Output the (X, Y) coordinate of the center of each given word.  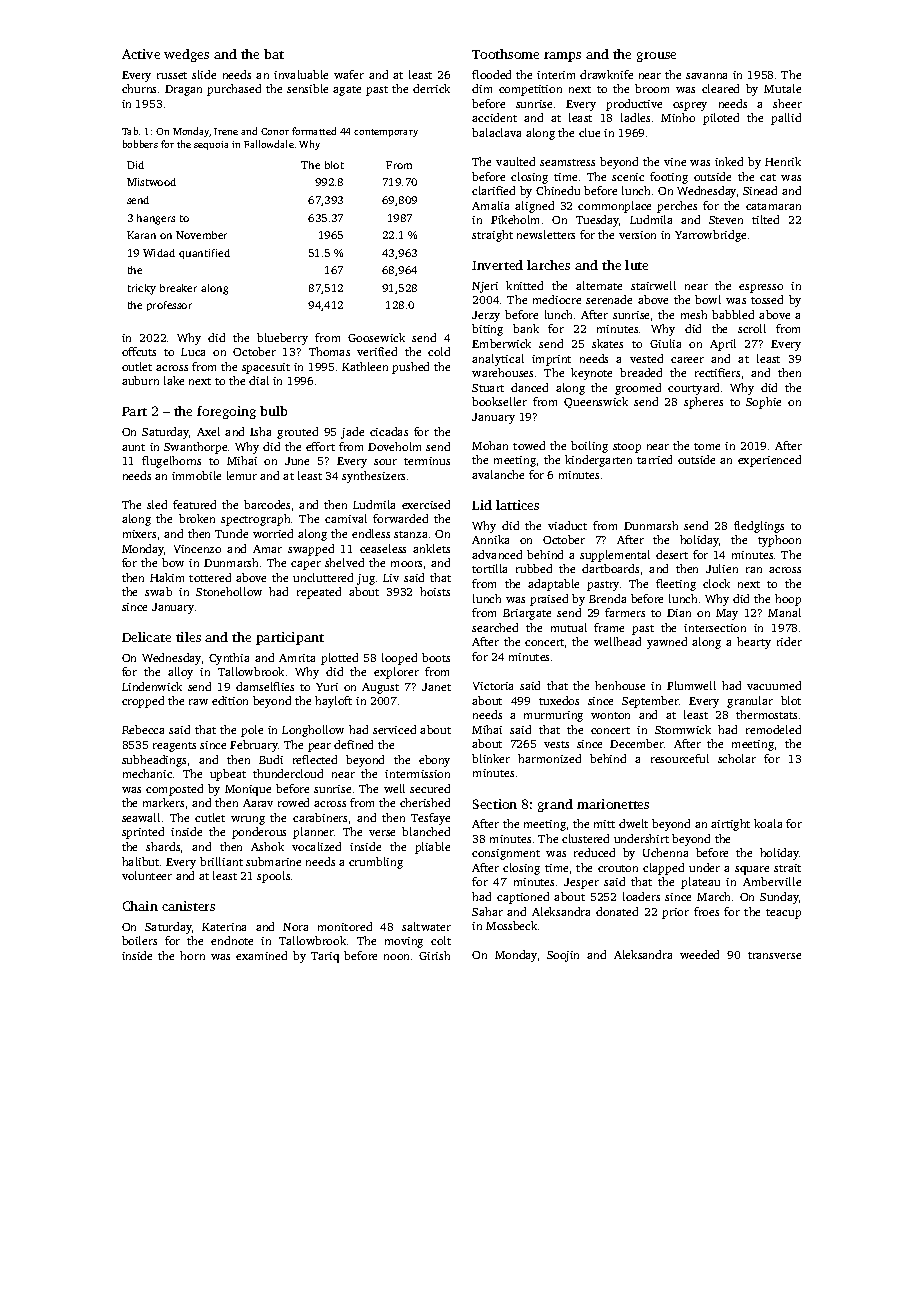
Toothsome (505, 54)
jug (366, 579)
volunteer (147, 875)
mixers (139, 534)
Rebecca (143, 729)
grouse (656, 57)
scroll (752, 328)
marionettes (613, 804)
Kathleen (365, 366)
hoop (788, 600)
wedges (186, 55)
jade (352, 433)
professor (169, 306)
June (297, 461)
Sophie (763, 403)
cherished (425, 802)
